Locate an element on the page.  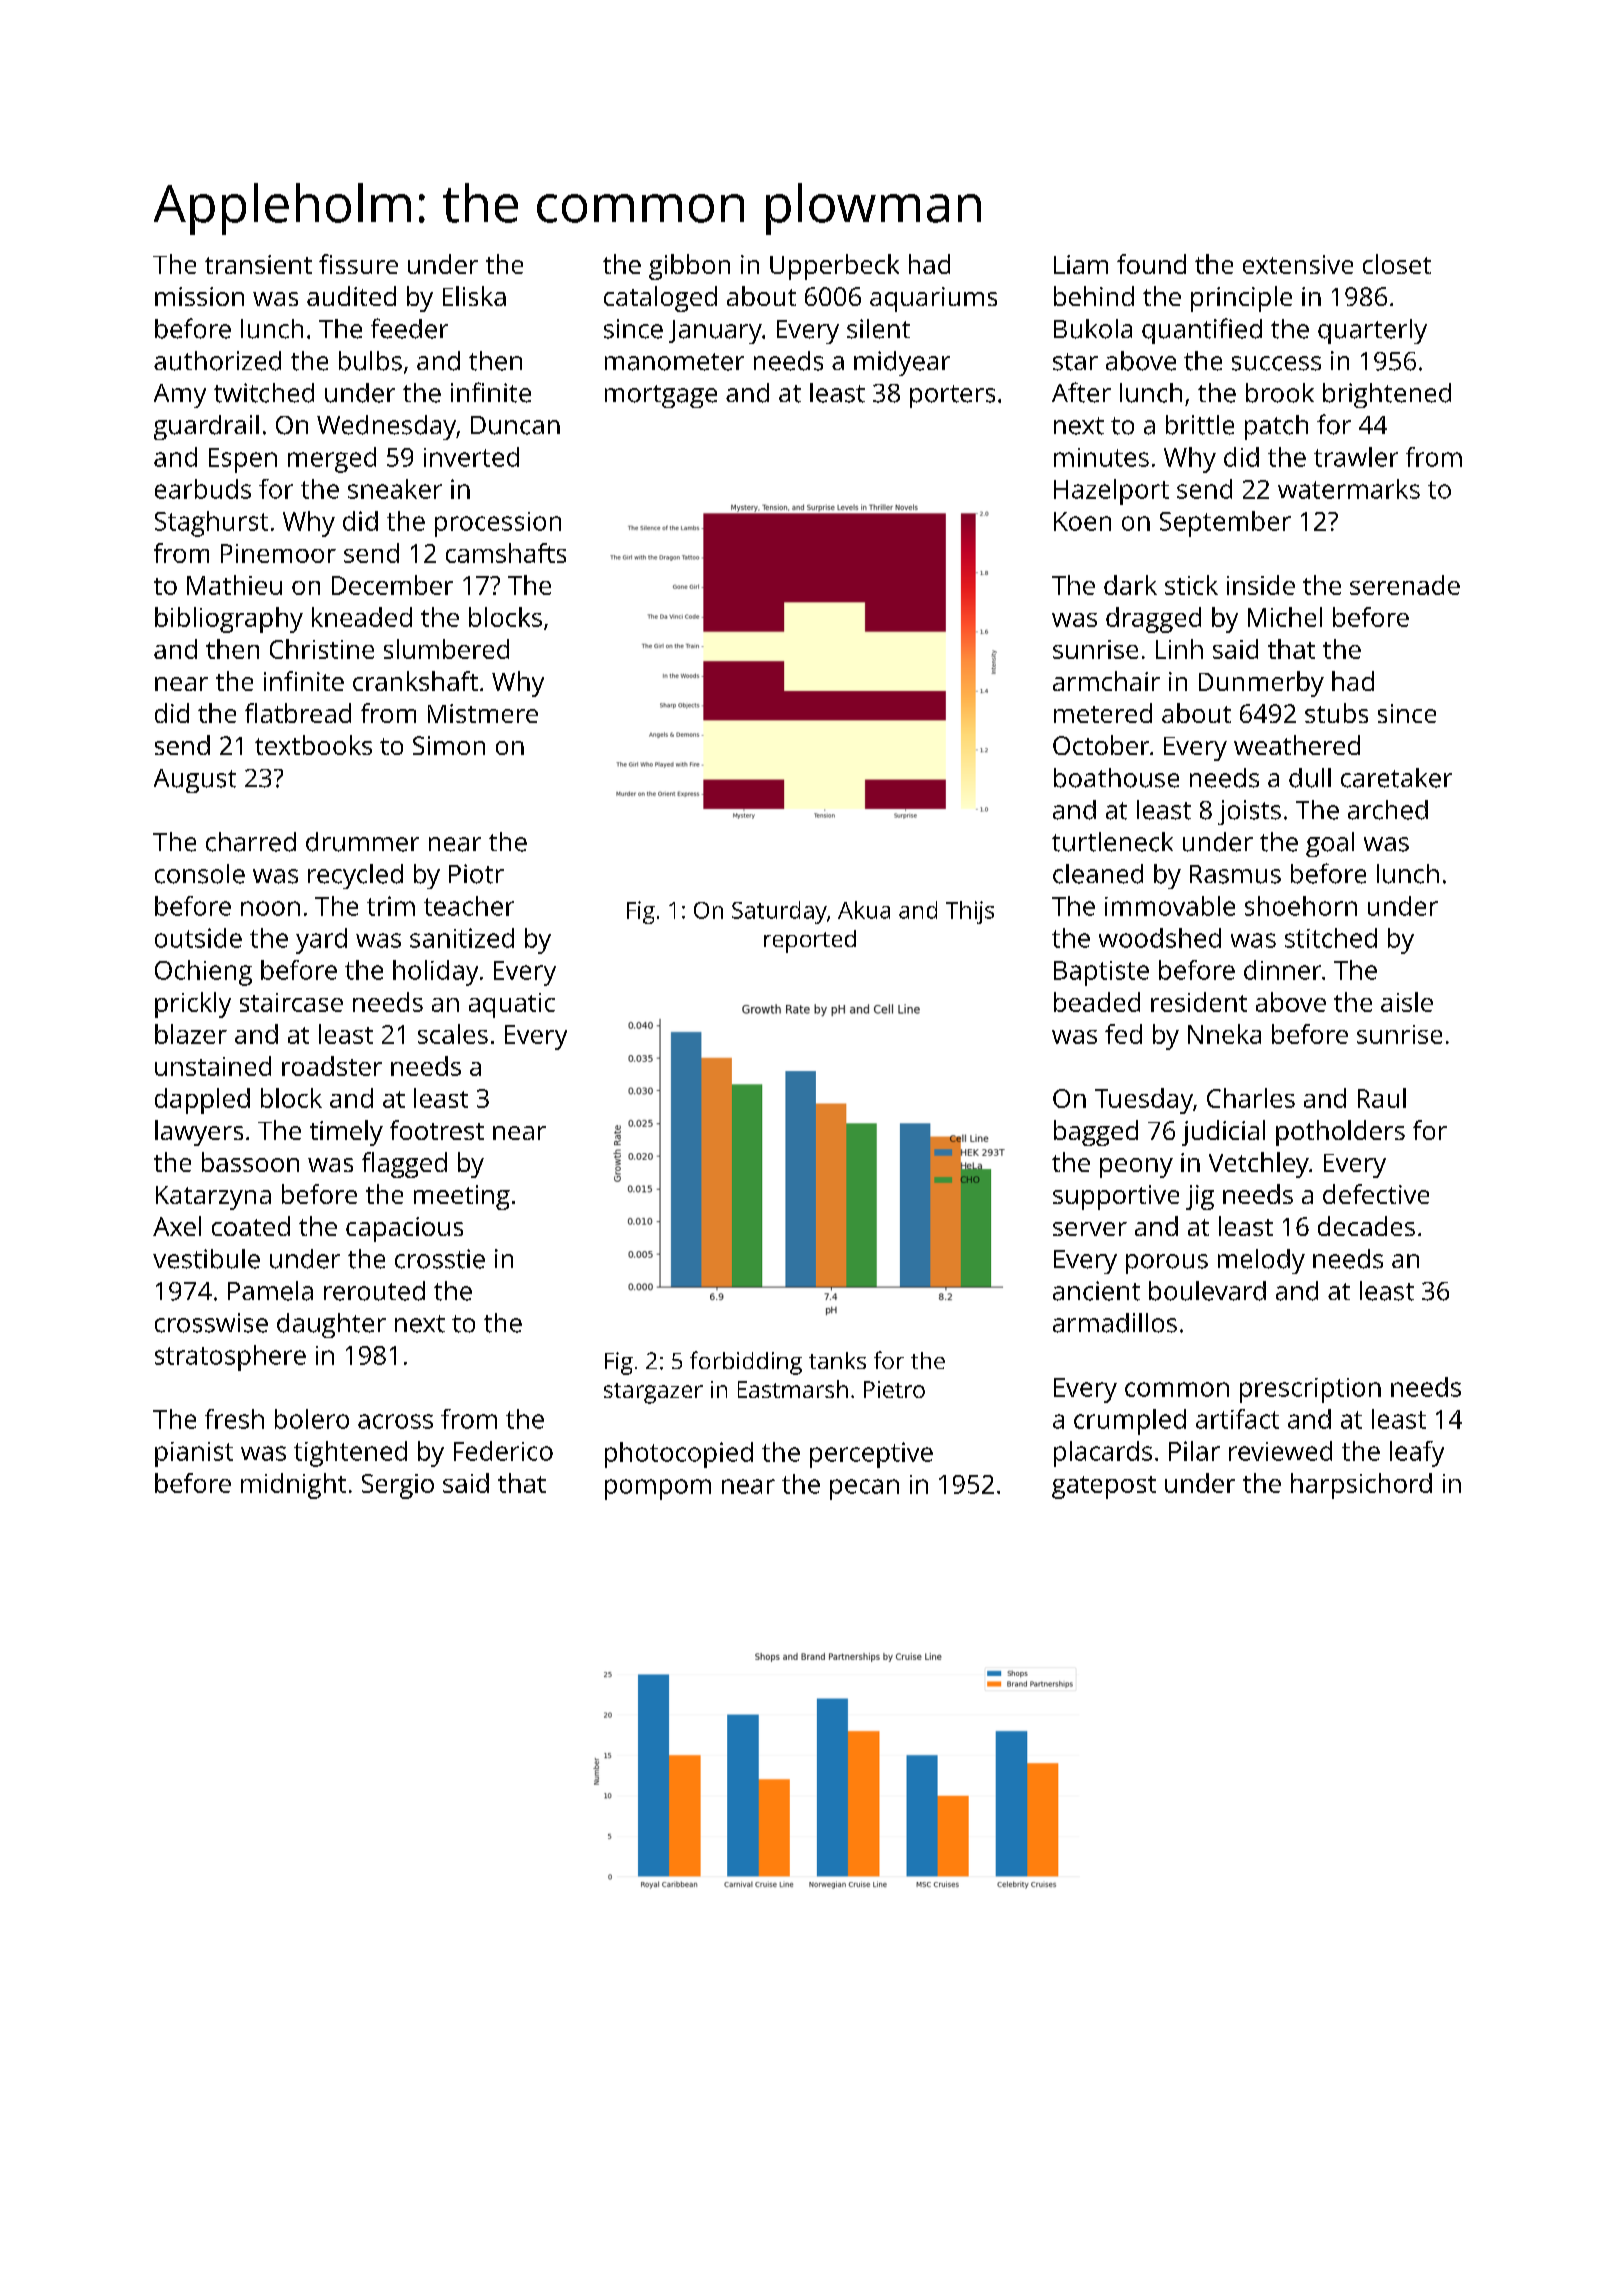
armchair is located at coordinates (1106, 681).
